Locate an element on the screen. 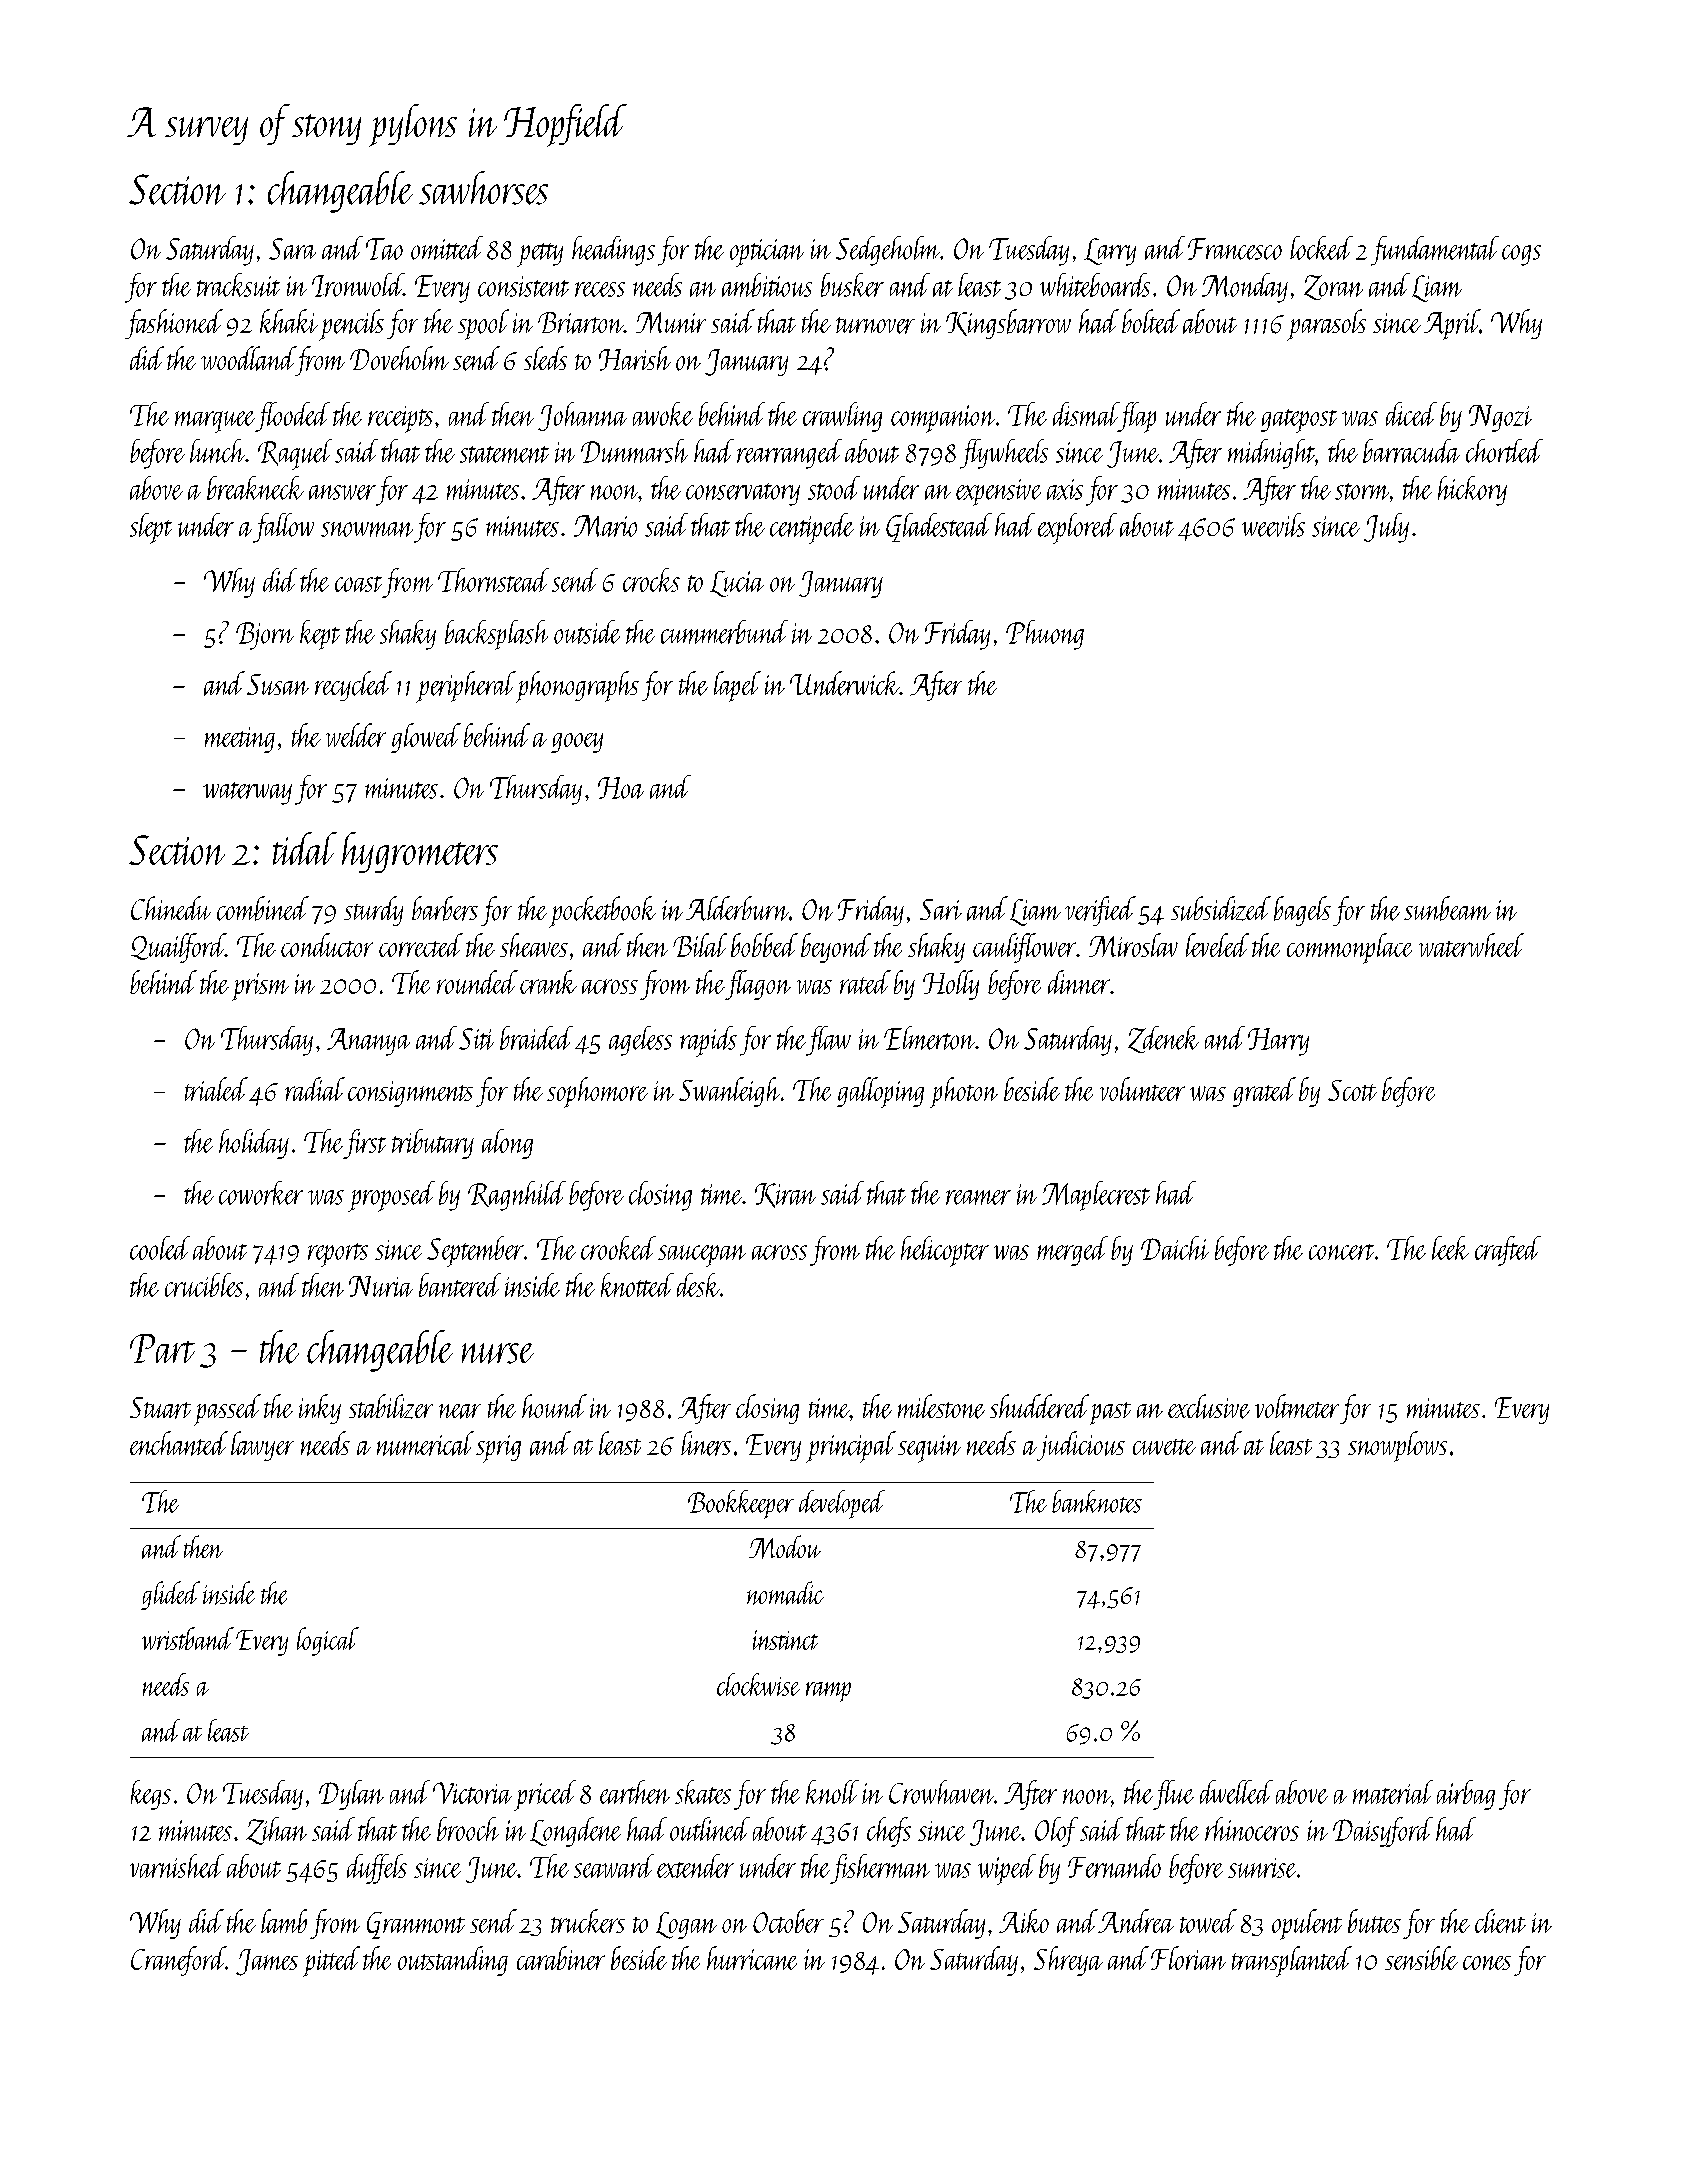 This screenshot has height=2178, width=1683. clockwise is located at coordinates (758, 1684).
